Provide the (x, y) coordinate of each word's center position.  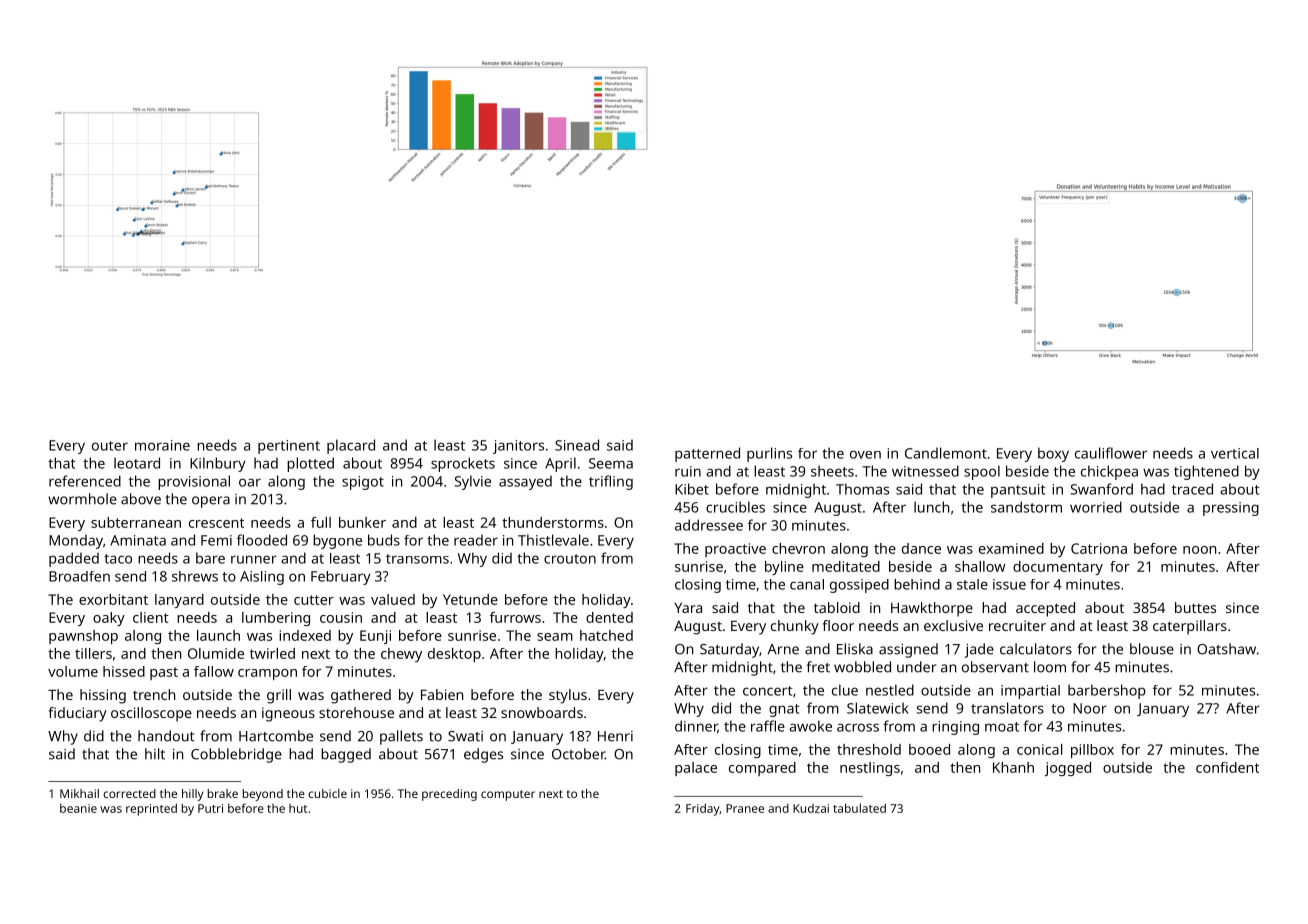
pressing (1231, 509)
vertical (1235, 453)
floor (838, 625)
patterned (707, 454)
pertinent (289, 447)
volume (73, 671)
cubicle (327, 793)
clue (845, 690)
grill (279, 696)
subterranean (136, 522)
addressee (709, 525)
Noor (1090, 708)
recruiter (1017, 625)
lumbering (276, 619)
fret (818, 667)
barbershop (1107, 691)
